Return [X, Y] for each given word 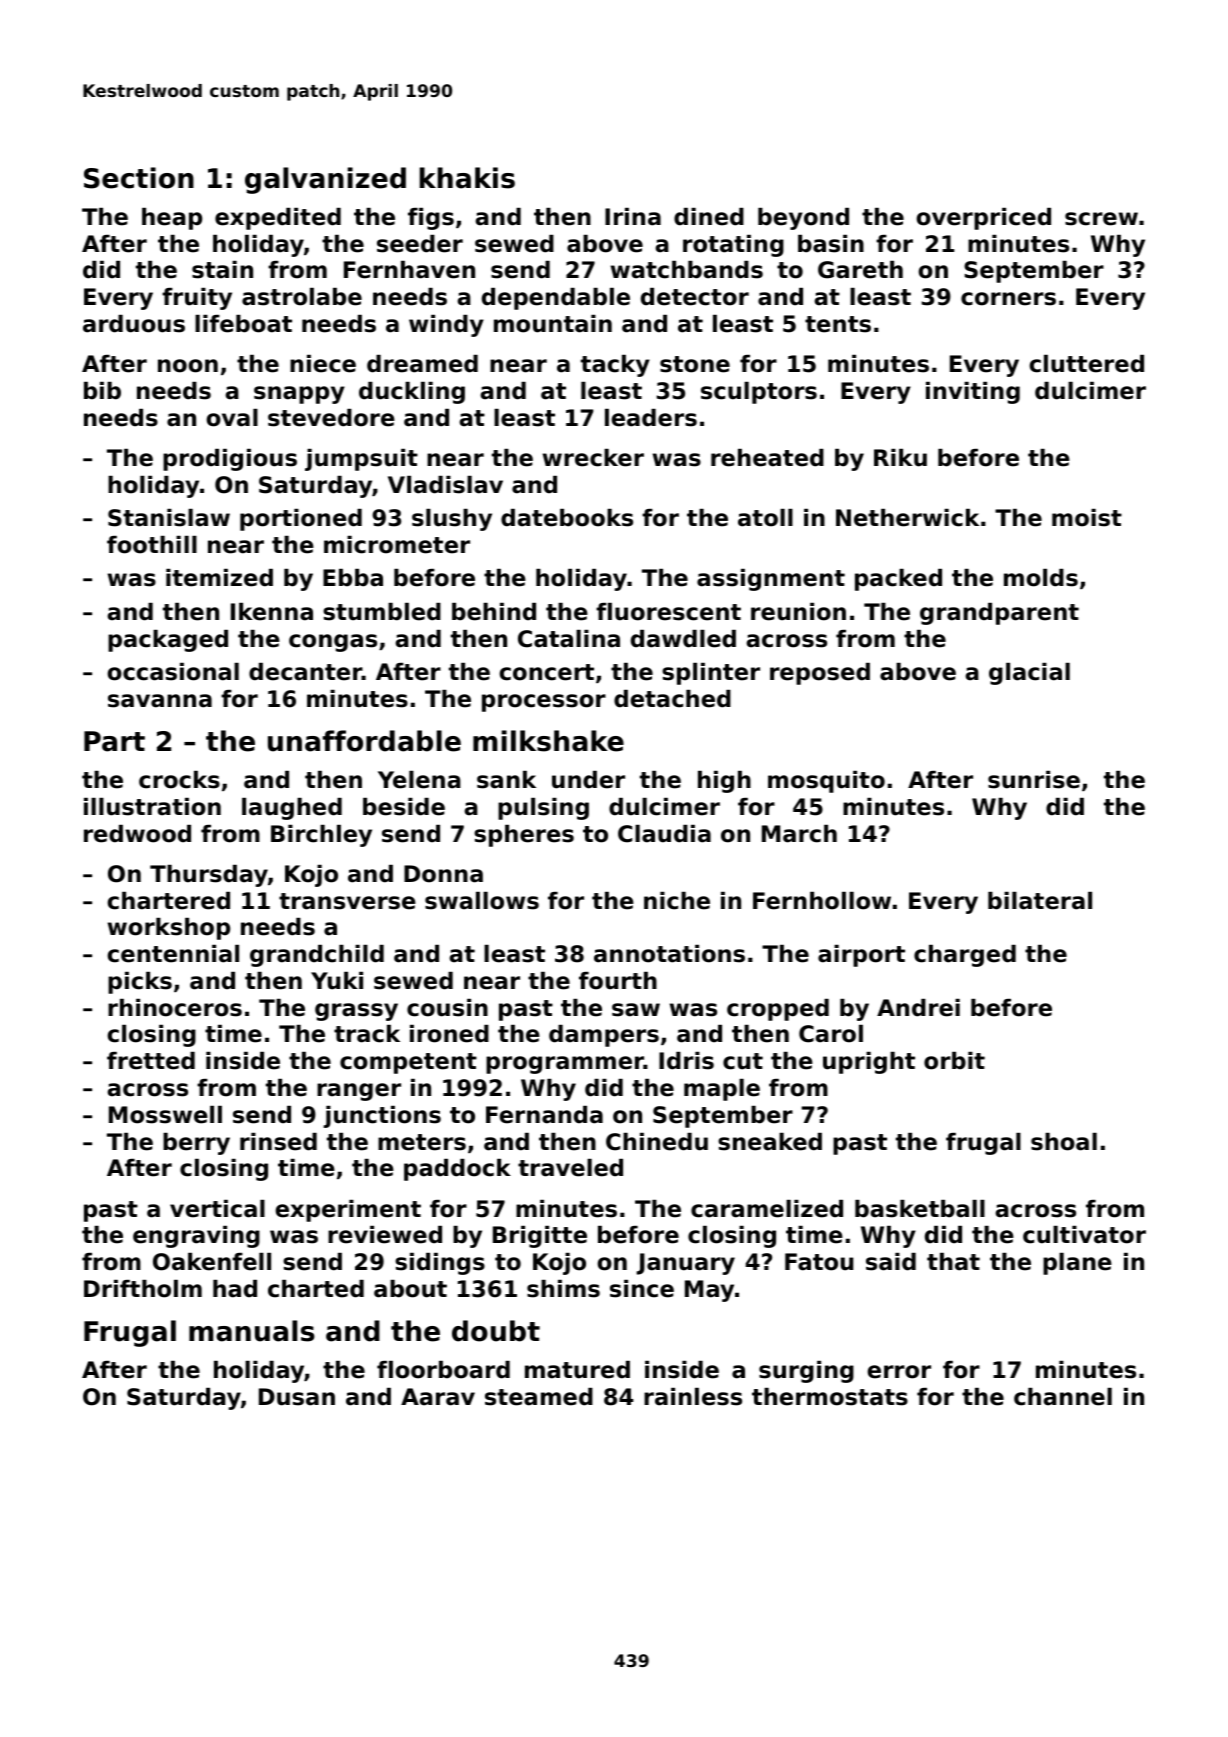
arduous [134, 324]
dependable [556, 299]
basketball [920, 1209]
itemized [219, 578]
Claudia [664, 834]
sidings [440, 1264]
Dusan [297, 1397]
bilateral [1040, 901]
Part [114, 741]
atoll [765, 518]
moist [1087, 518]
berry [196, 1144]
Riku [900, 458]
